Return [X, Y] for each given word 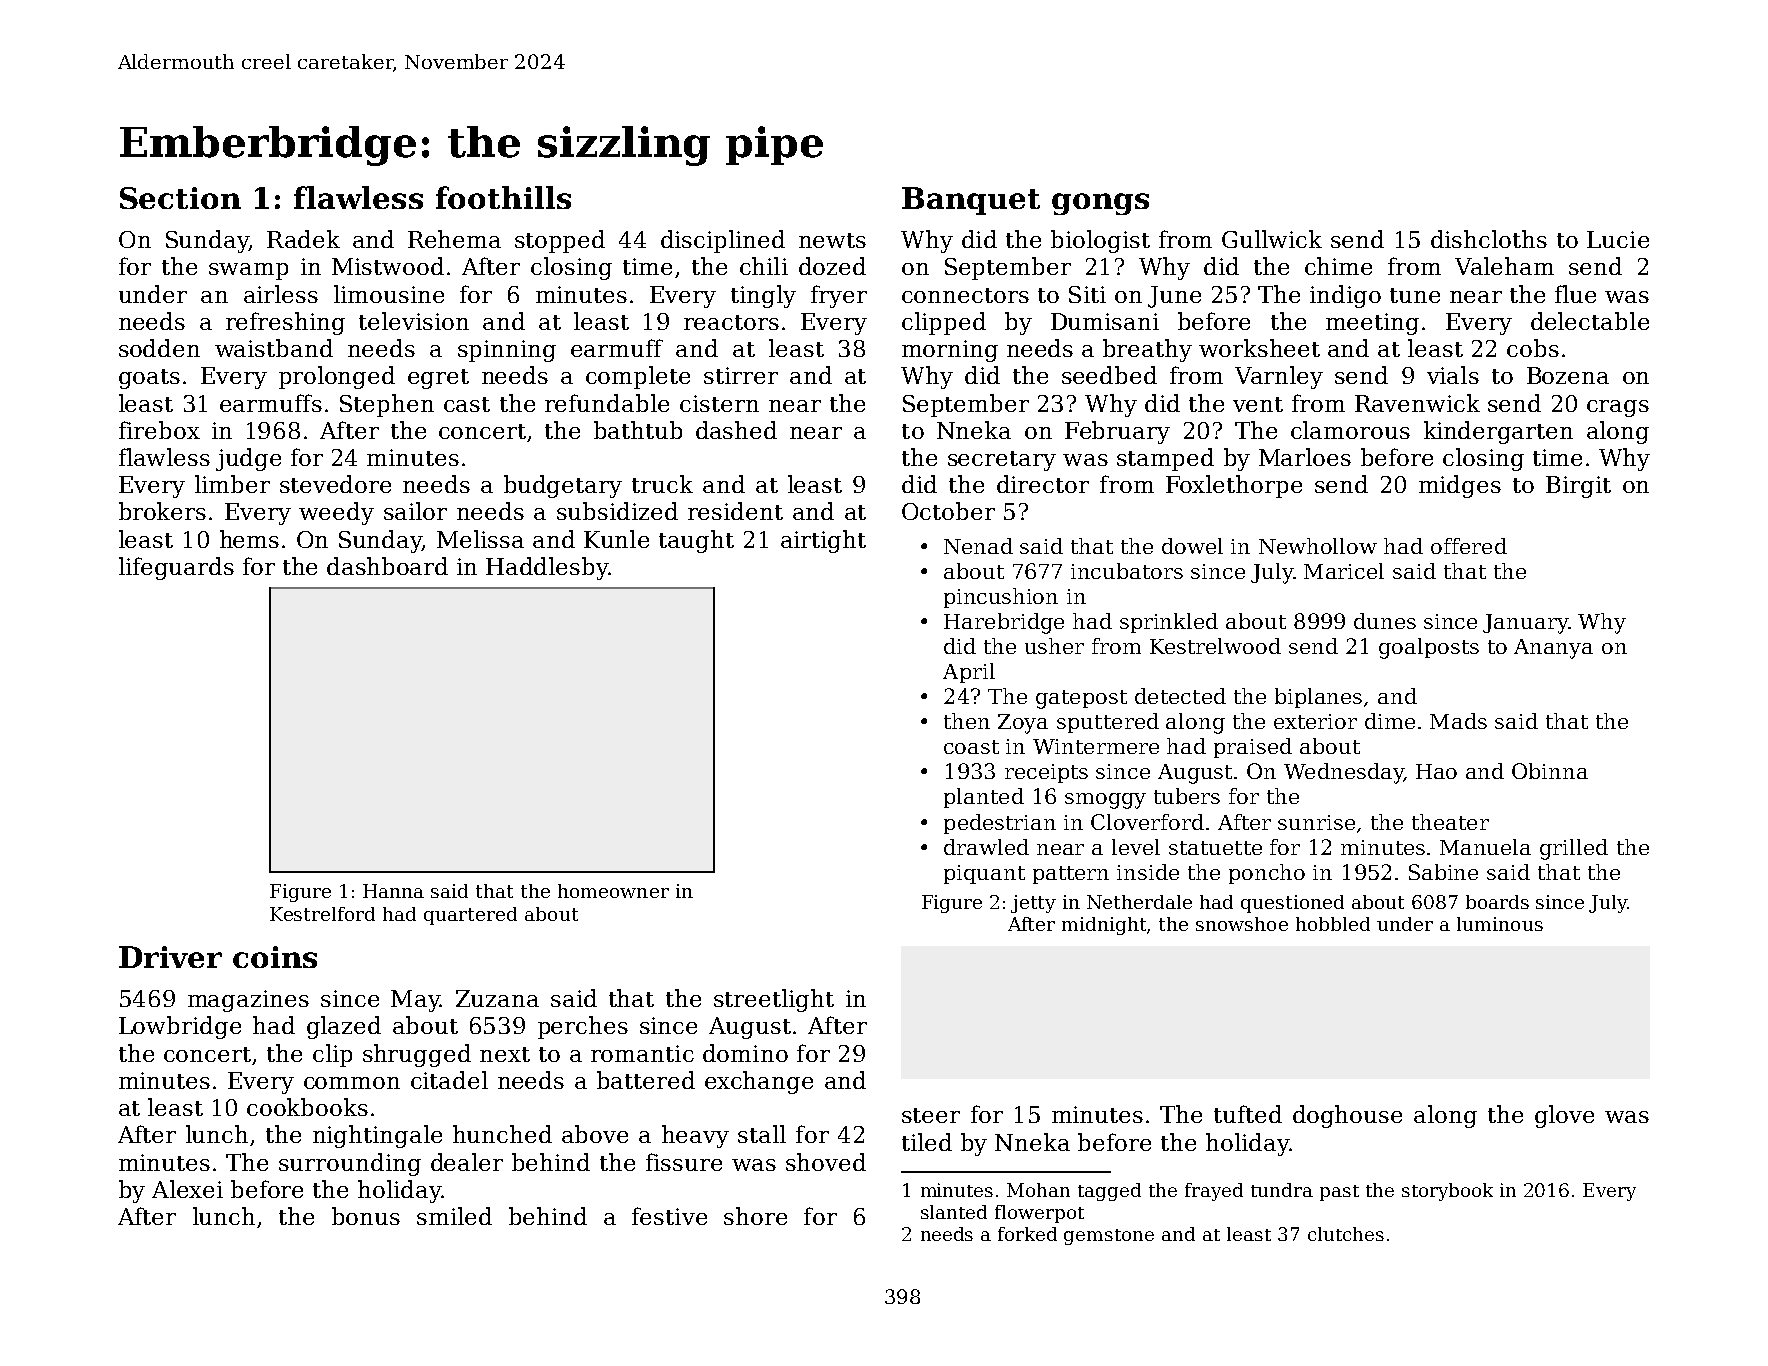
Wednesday [1344, 773]
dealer [467, 1162]
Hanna [393, 891]
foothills [503, 197]
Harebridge [1004, 623]
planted [984, 798]
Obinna [1550, 771]
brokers [162, 511]
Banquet [971, 201]
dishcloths [1489, 239]
